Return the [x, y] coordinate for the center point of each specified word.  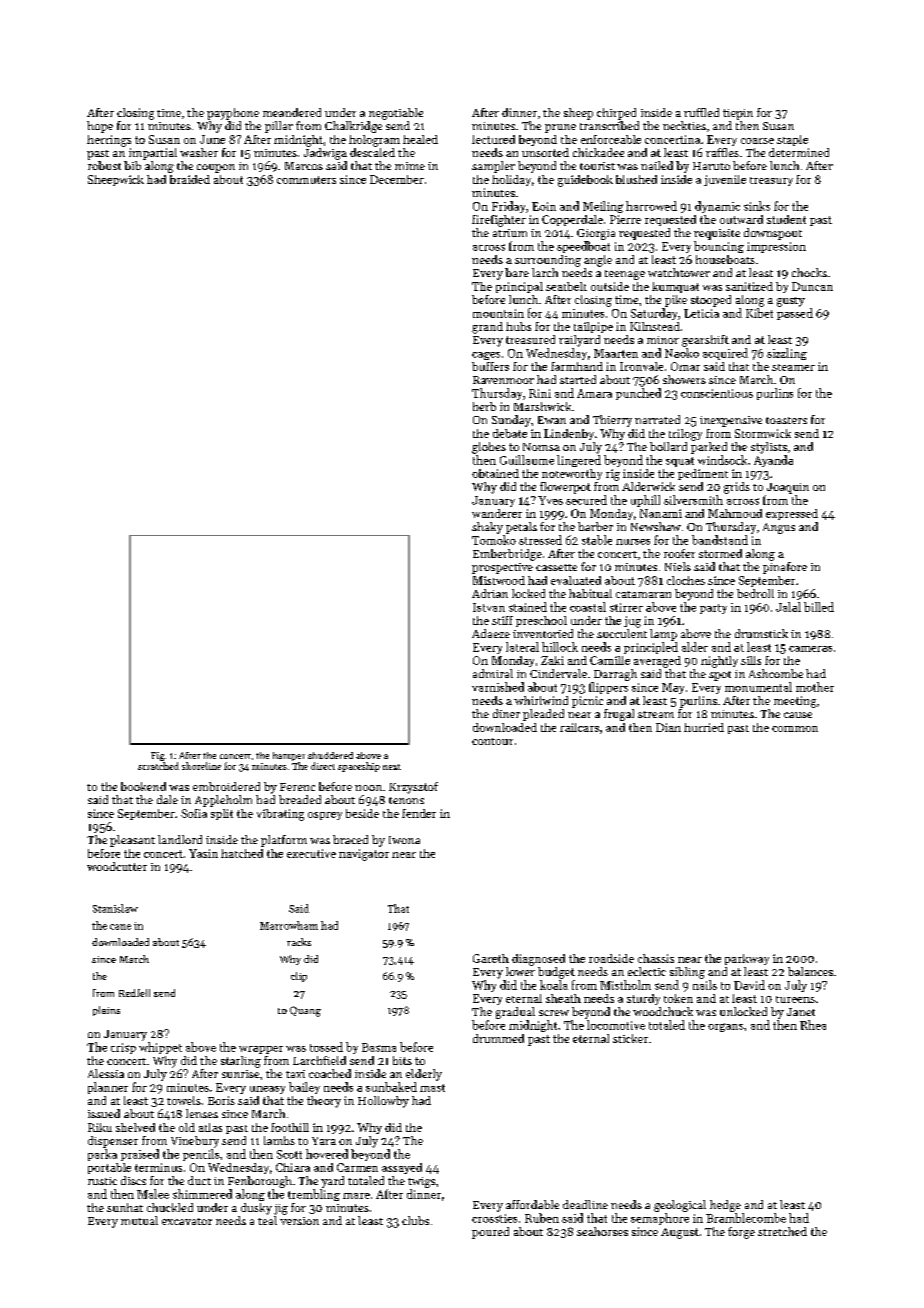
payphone [233, 114]
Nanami [661, 513]
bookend [143, 786]
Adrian [490, 593]
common [795, 729]
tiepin [738, 114]
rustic [102, 1181]
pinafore [785, 568]
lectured [493, 139]
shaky [487, 528]
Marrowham [289, 925]
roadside [611, 958]
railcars [579, 727]
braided [190, 179]
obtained [495, 473]
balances [810, 971]
